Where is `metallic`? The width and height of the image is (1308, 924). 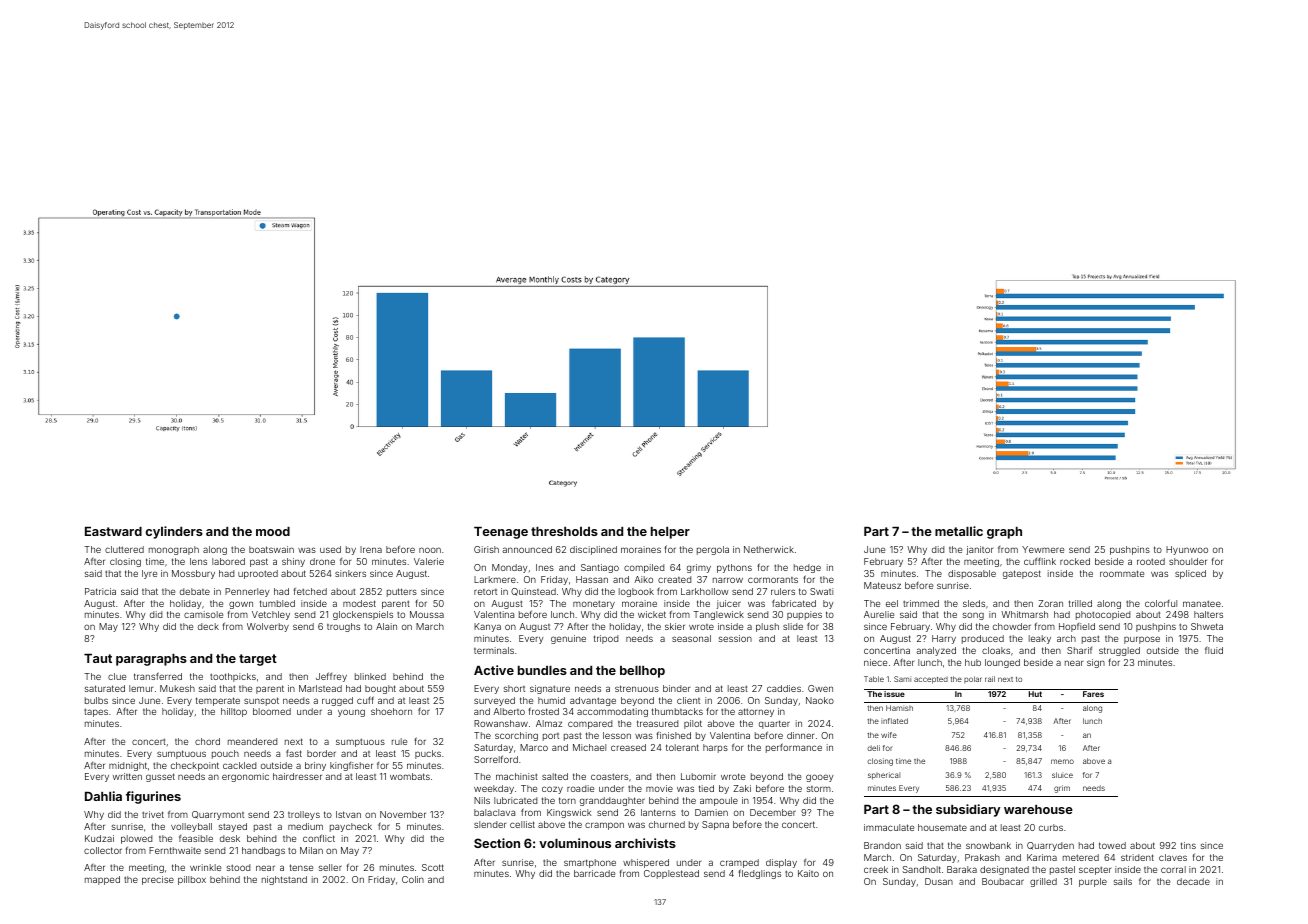 metallic is located at coordinates (959, 531).
